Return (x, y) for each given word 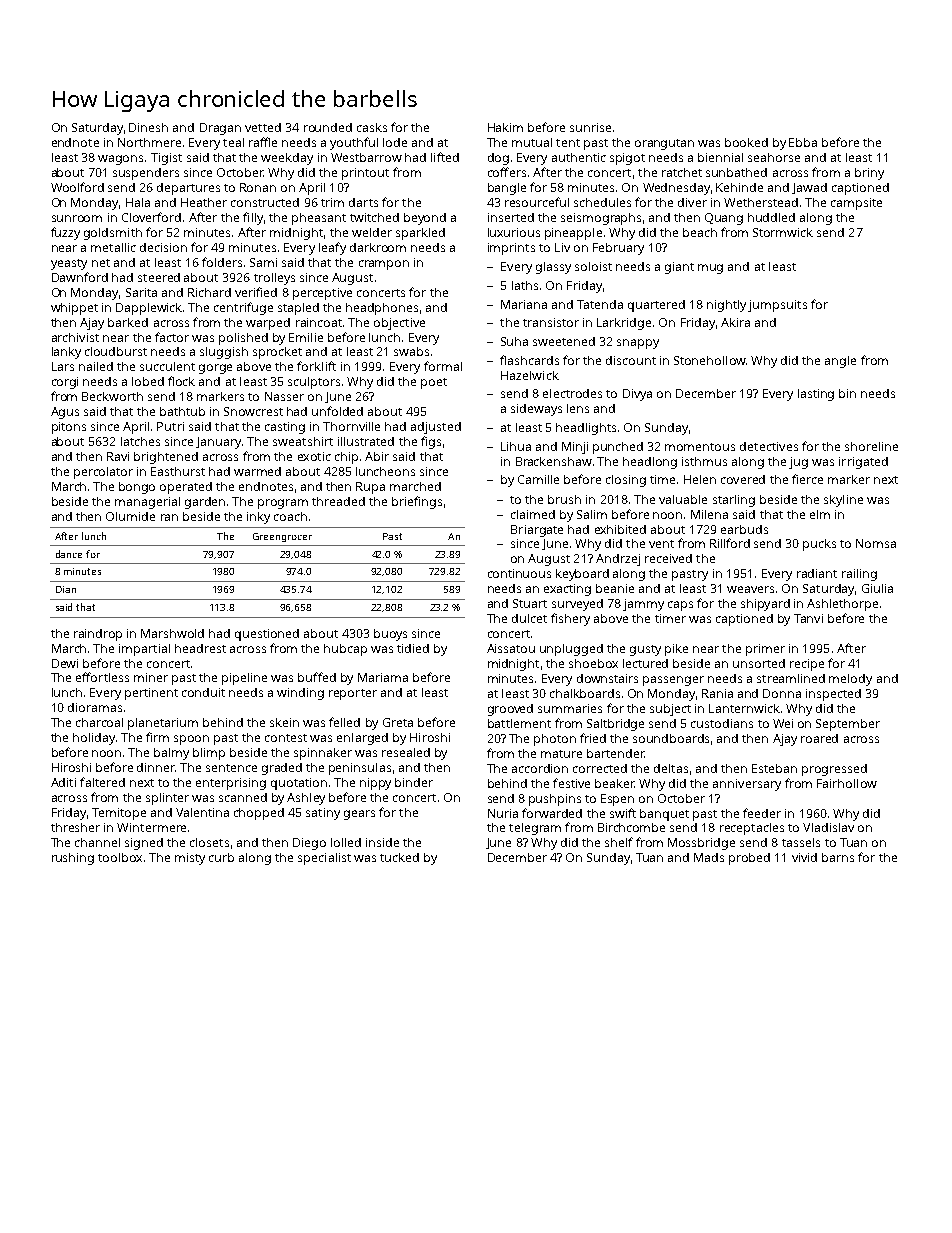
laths (525, 285)
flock (181, 381)
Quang (724, 219)
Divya (637, 395)
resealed (406, 752)
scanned (243, 797)
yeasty (69, 264)
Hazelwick (530, 375)
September (848, 725)
